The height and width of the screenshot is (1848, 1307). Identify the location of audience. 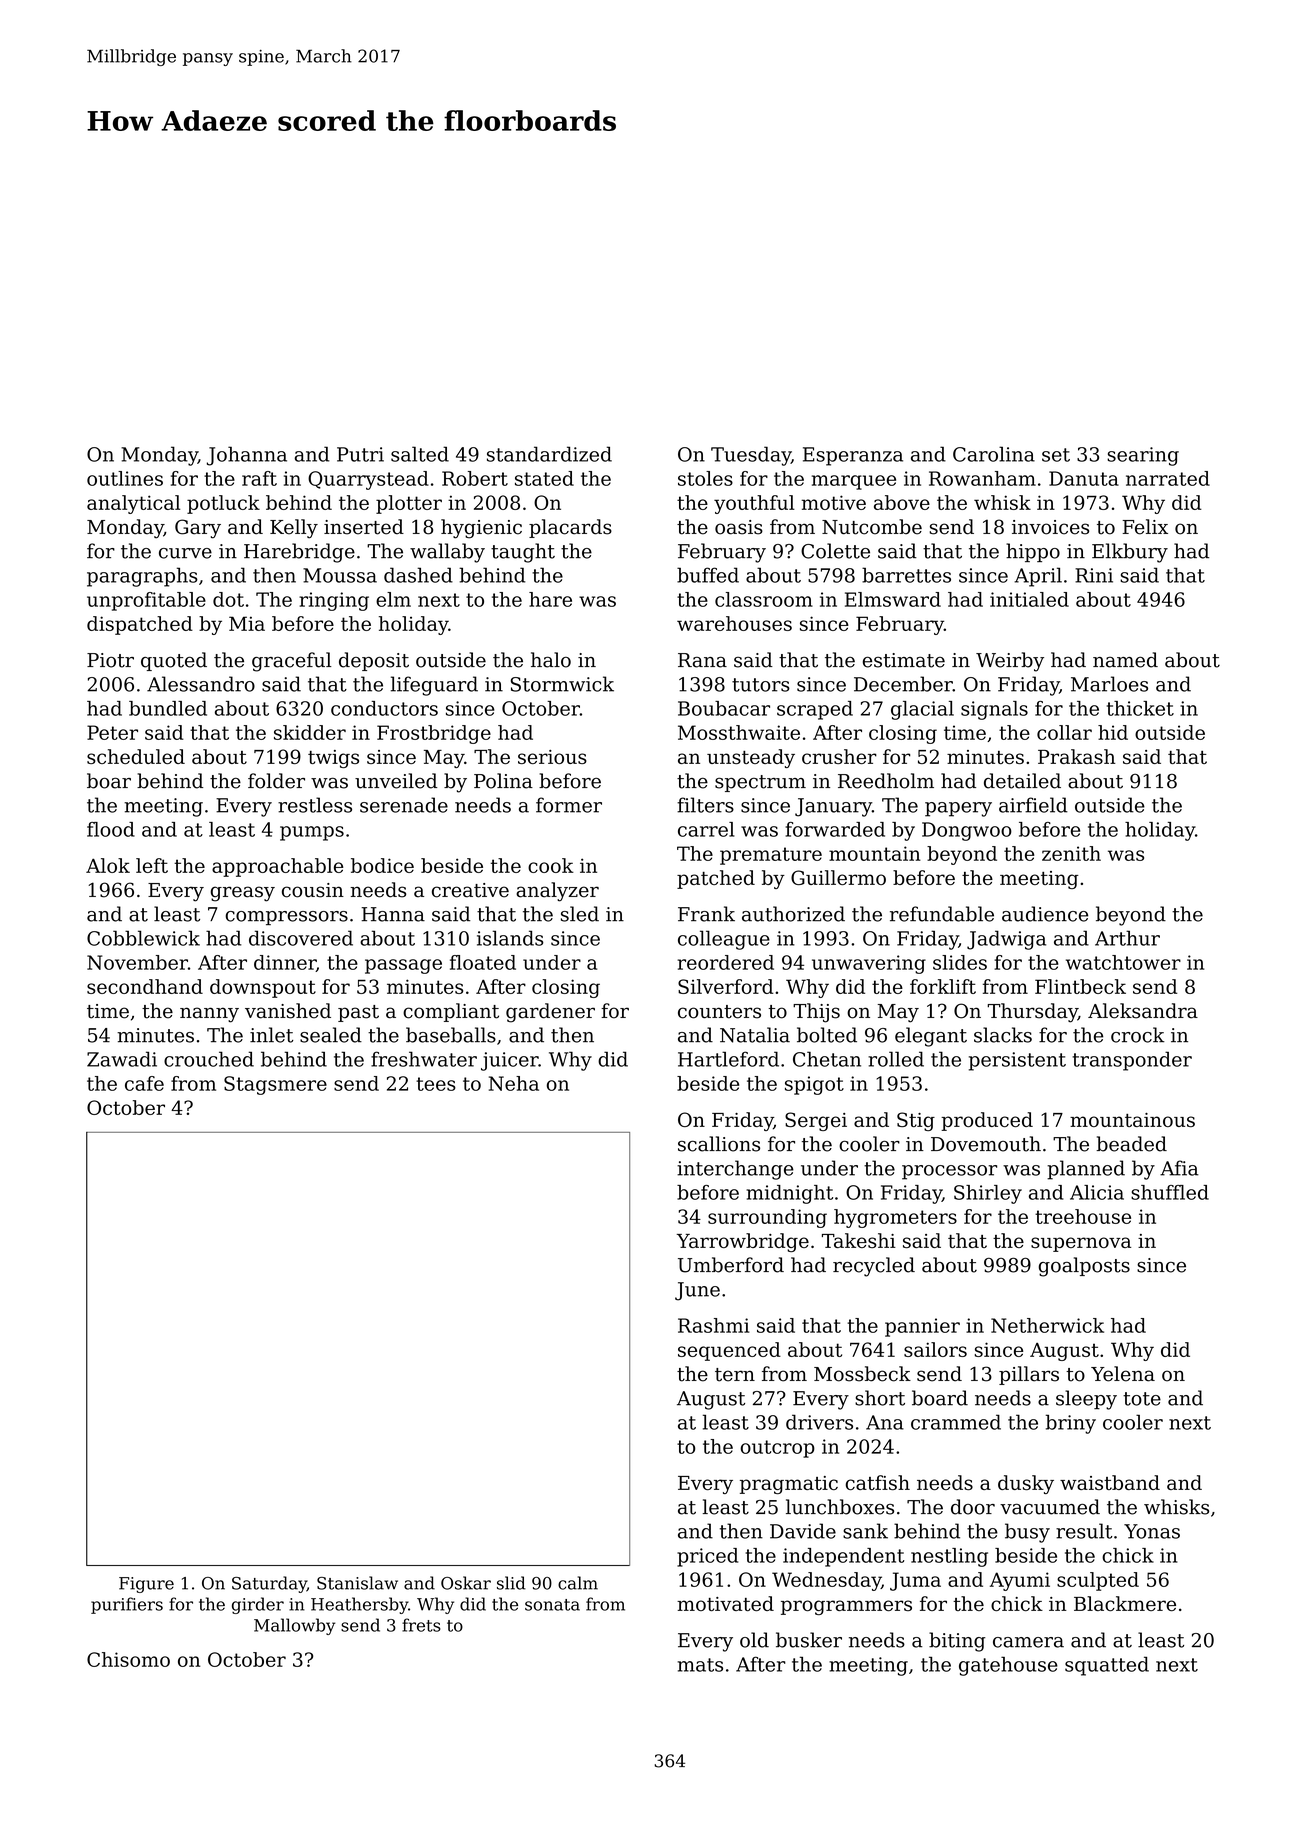
(1045, 914).
